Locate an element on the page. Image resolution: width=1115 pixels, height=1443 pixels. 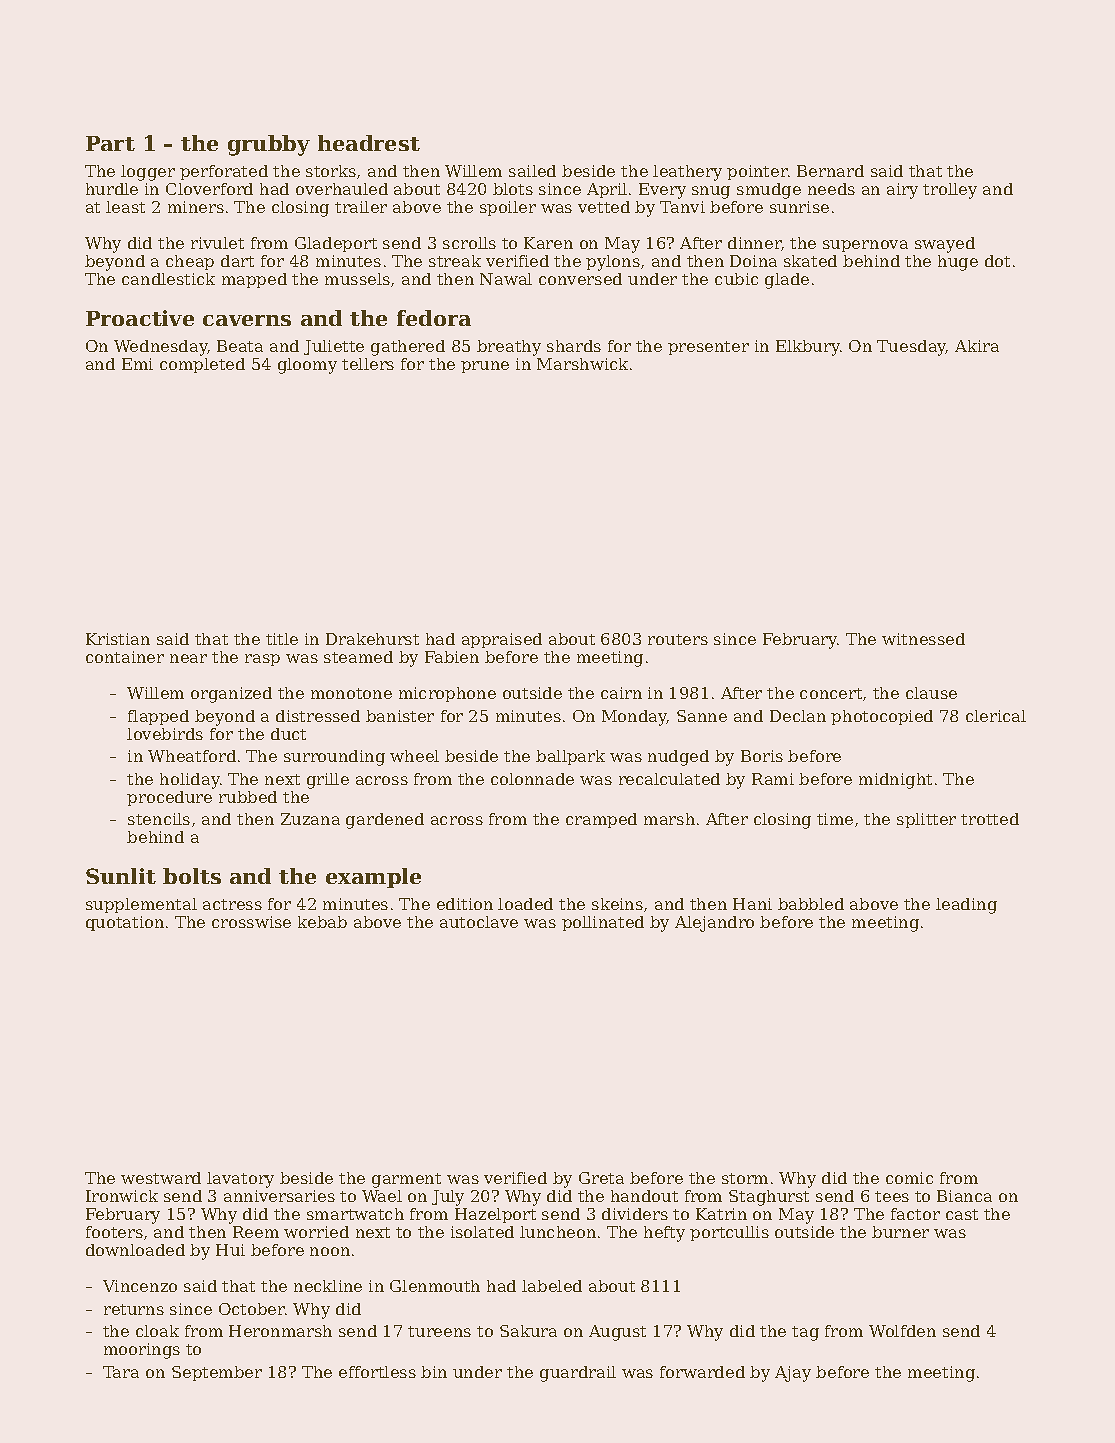
Tuesday is located at coordinates (911, 348).
